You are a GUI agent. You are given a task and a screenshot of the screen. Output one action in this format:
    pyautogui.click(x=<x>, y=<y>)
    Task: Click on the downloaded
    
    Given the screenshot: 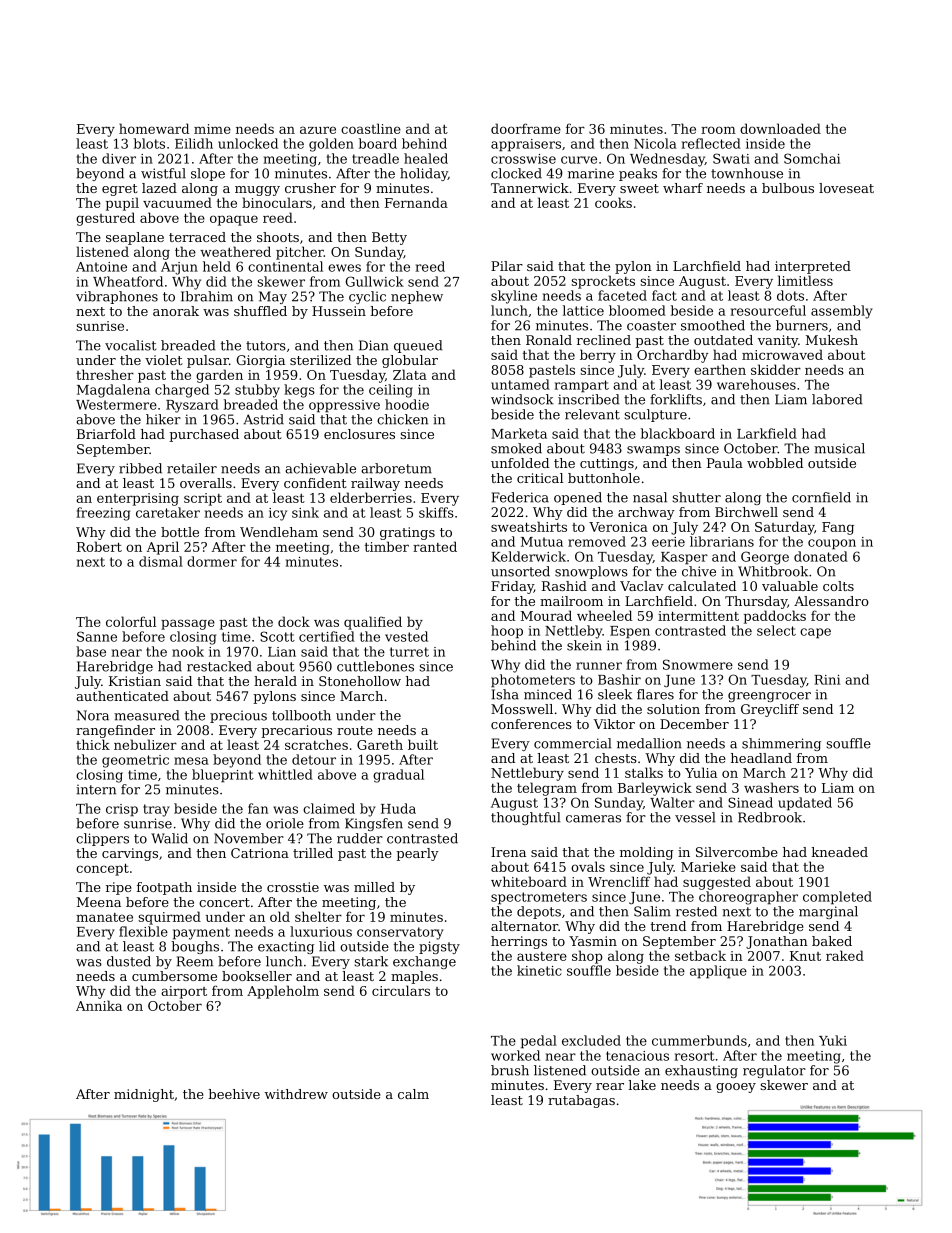 What is the action you would take?
    pyautogui.click(x=780, y=128)
